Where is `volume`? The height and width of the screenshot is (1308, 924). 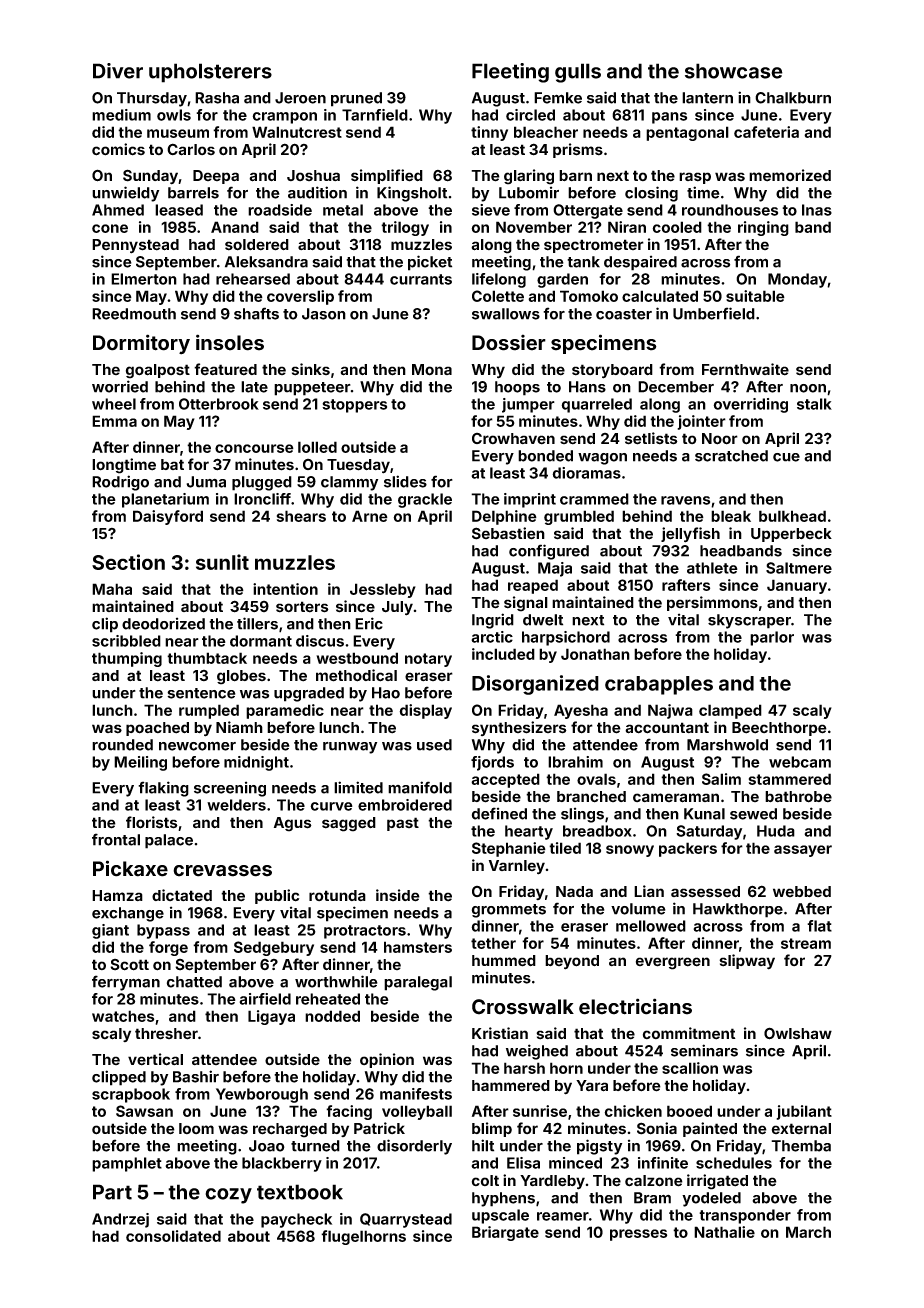 volume is located at coordinates (638, 909).
